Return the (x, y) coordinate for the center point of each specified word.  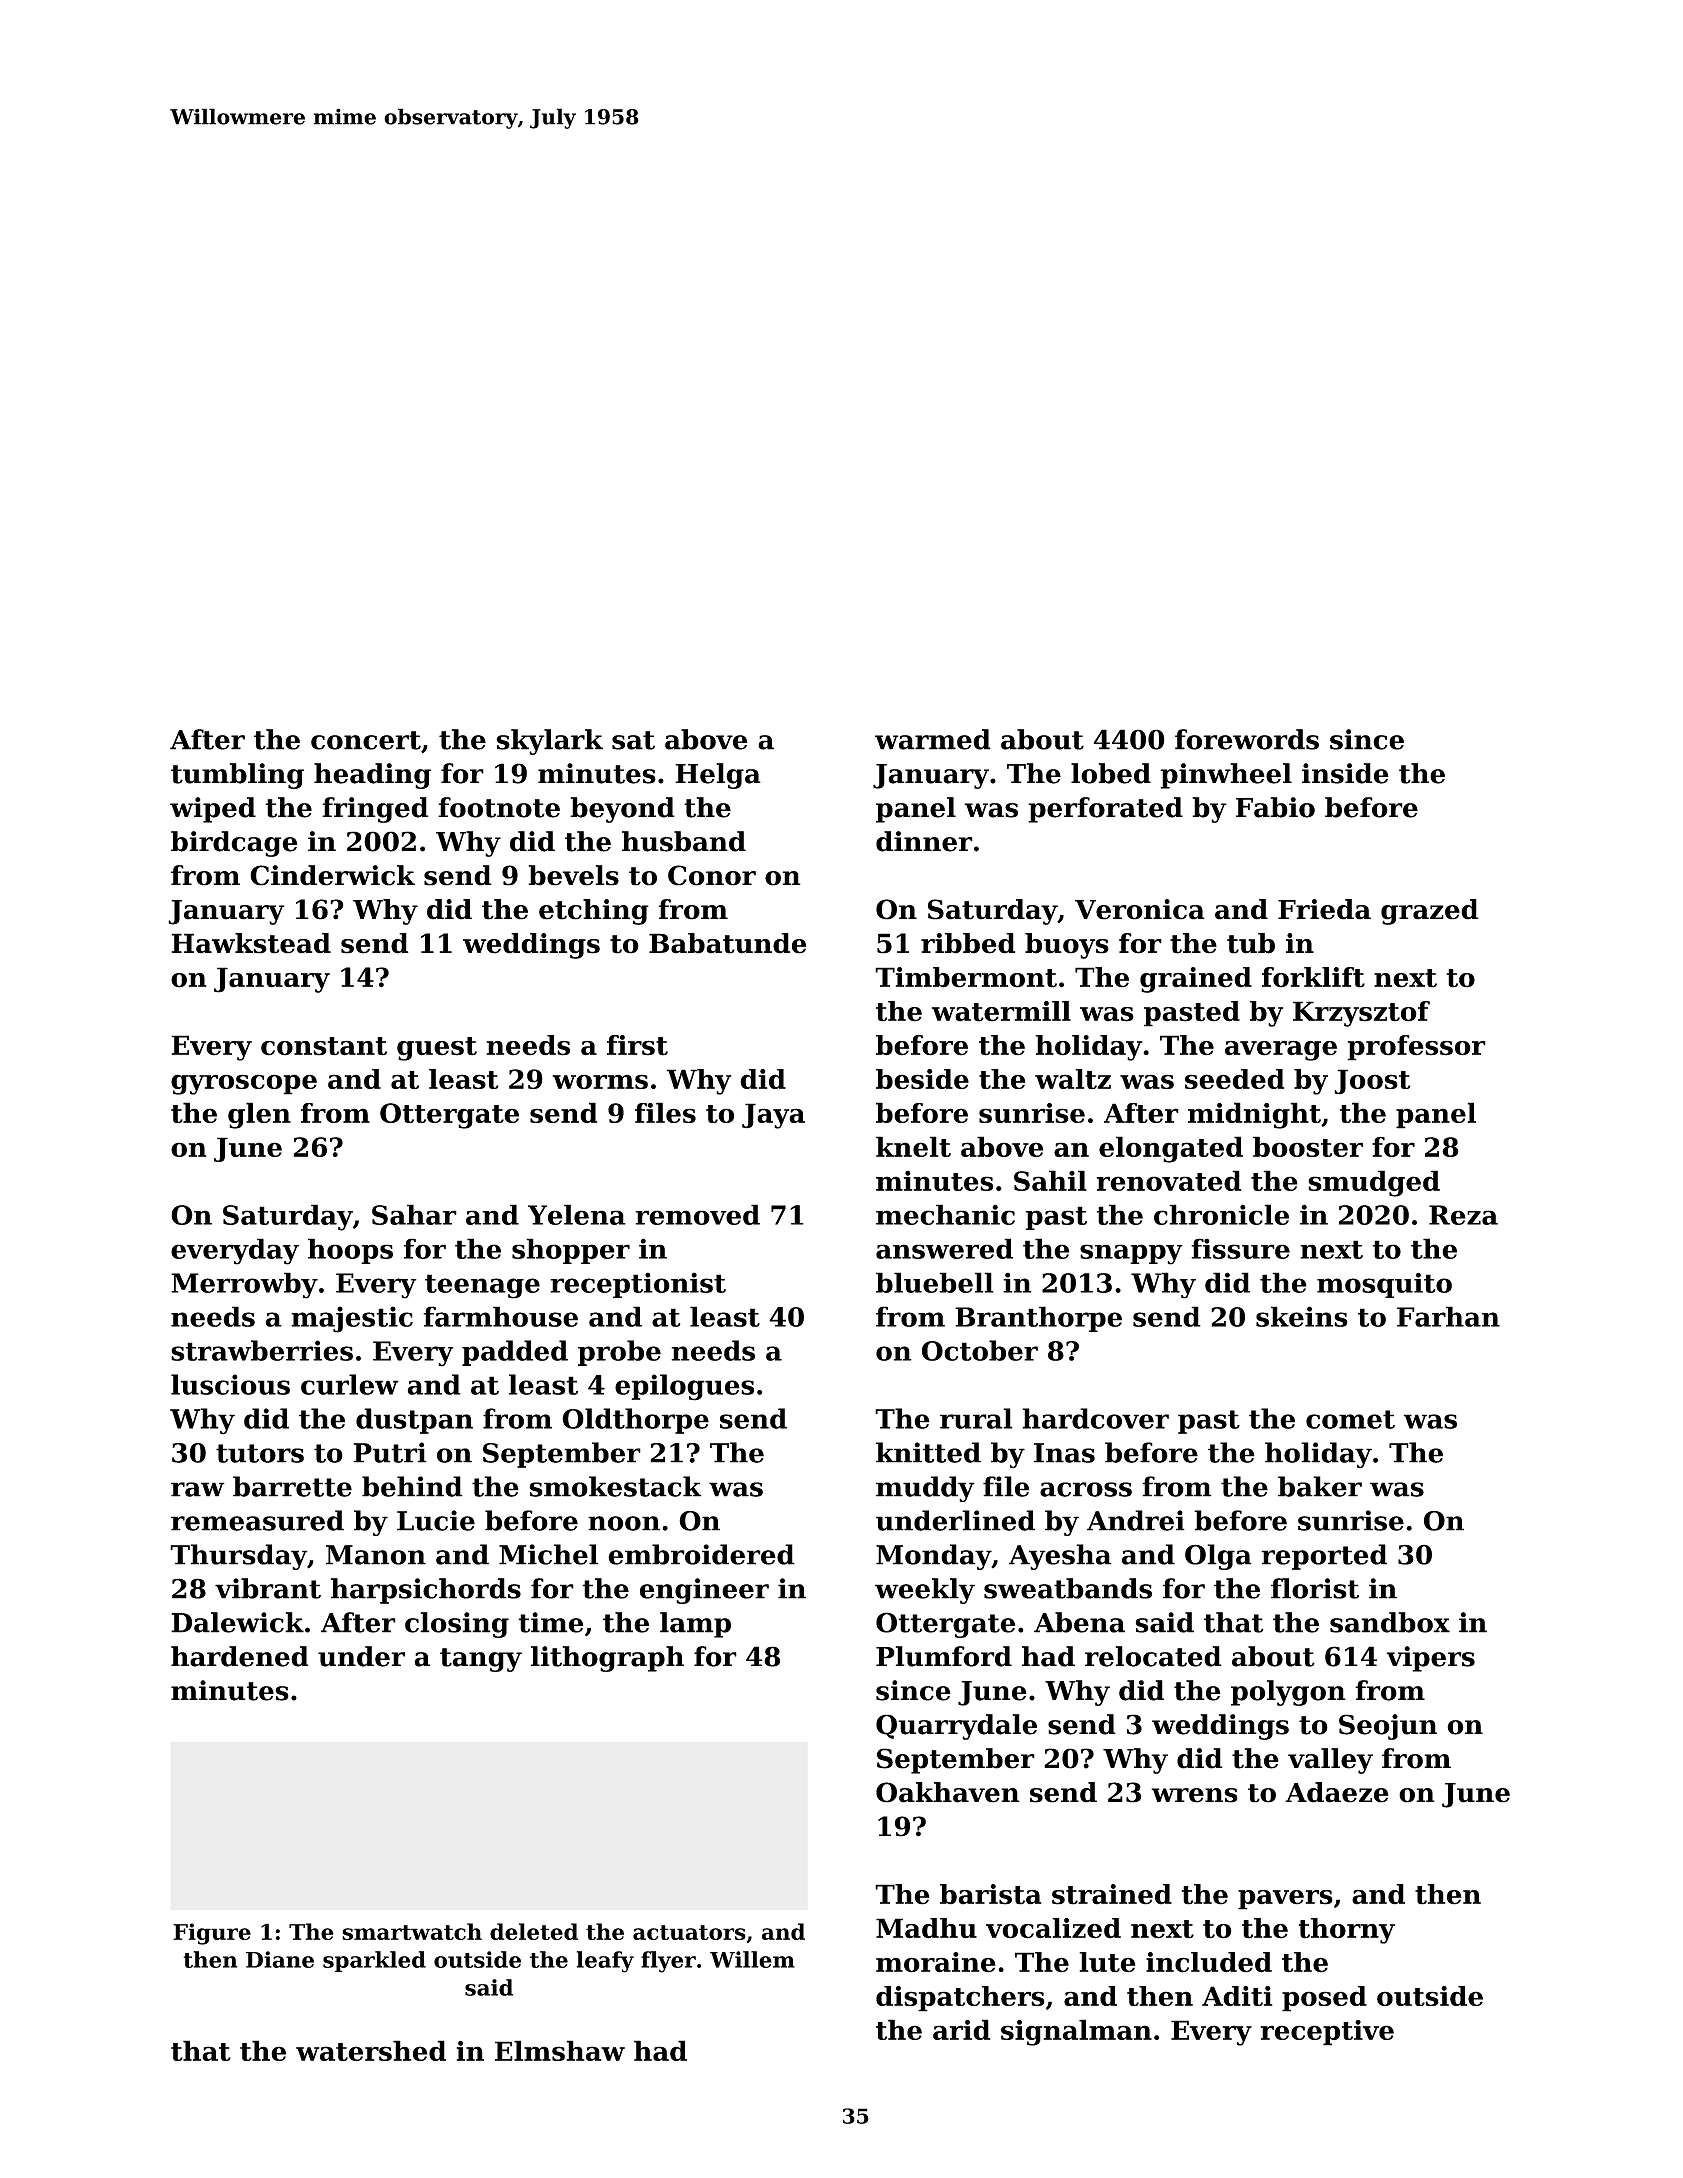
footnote (499, 807)
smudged (1374, 1183)
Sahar (414, 1214)
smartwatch (412, 1931)
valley (1330, 1761)
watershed (371, 2050)
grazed (1430, 912)
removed (697, 1214)
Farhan (1448, 1316)
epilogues (684, 1387)
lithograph (607, 1659)
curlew (350, 1384)
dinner (924, 841)
